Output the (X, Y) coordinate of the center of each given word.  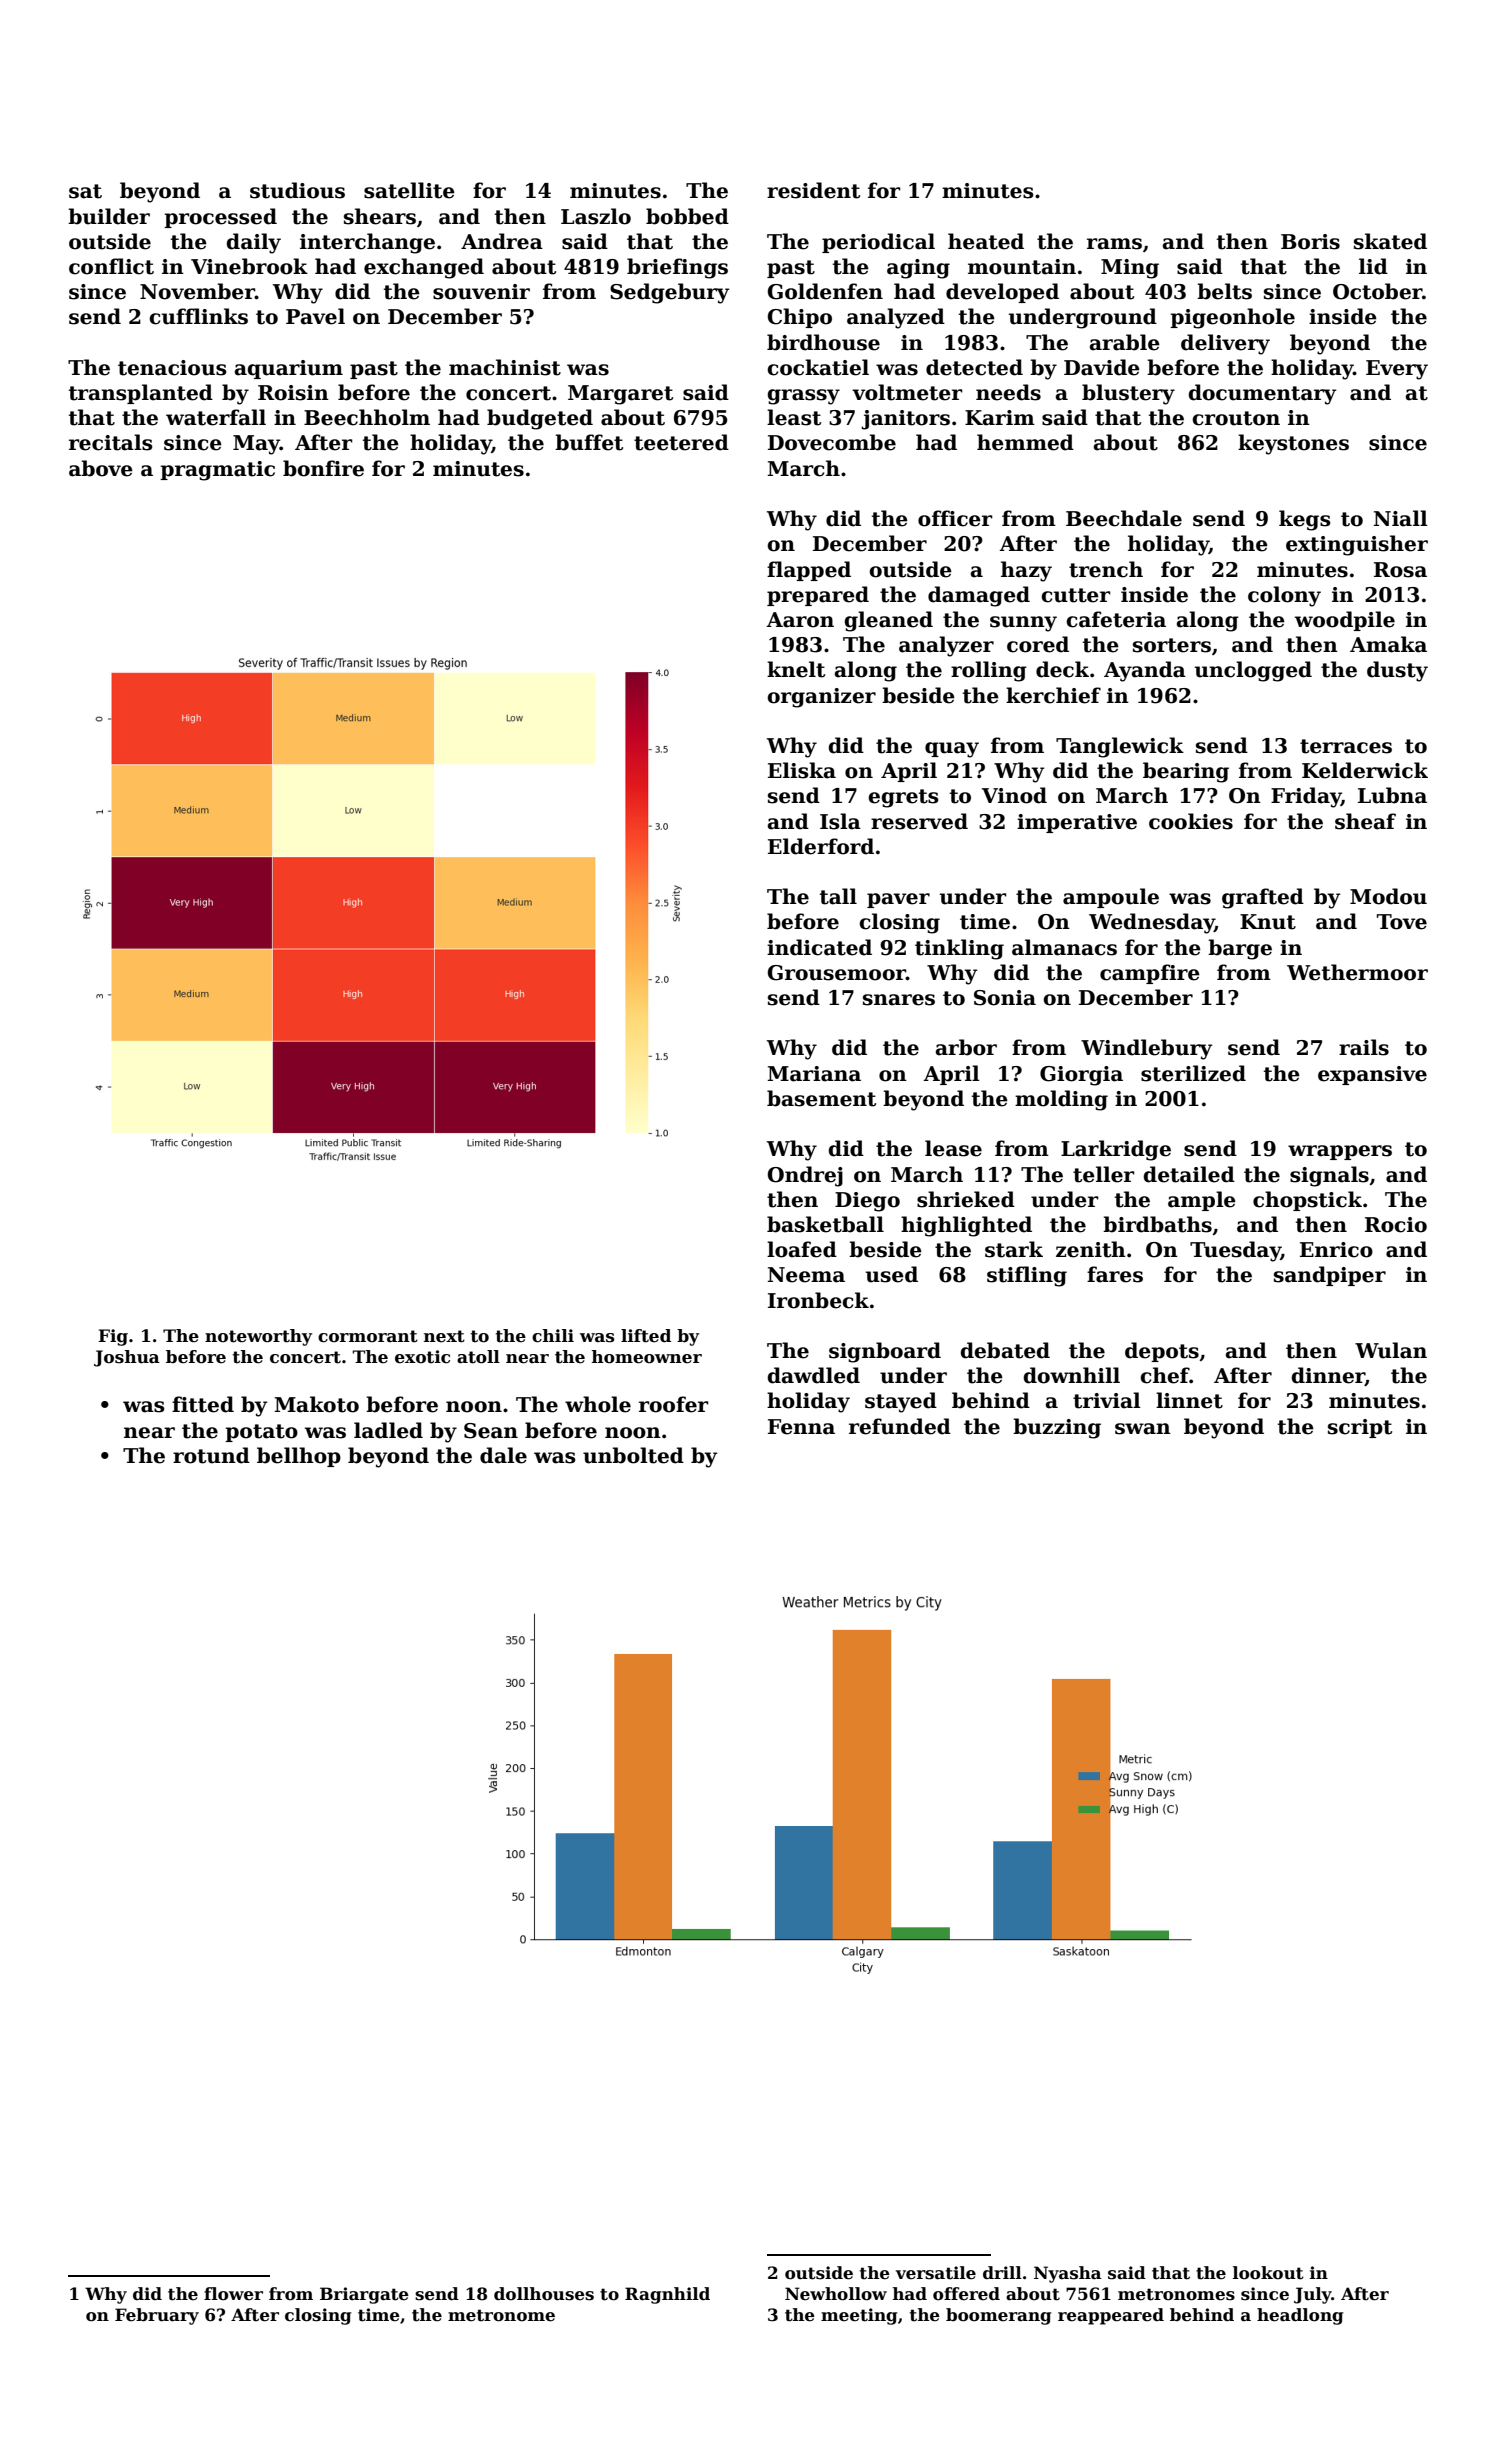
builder (109, 216)
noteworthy (258, 1337)
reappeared (1111, 2316)
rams (1114, 244)
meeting (859, 2316)
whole (598, 1404)
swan (1143, 1429)
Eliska (802, 770)
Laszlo (596, 216)
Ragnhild (667, 2295)
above (101, 468)
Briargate (364, 2295)
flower (233, 2294)
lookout (1268, 2273)
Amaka (1388, 644)
